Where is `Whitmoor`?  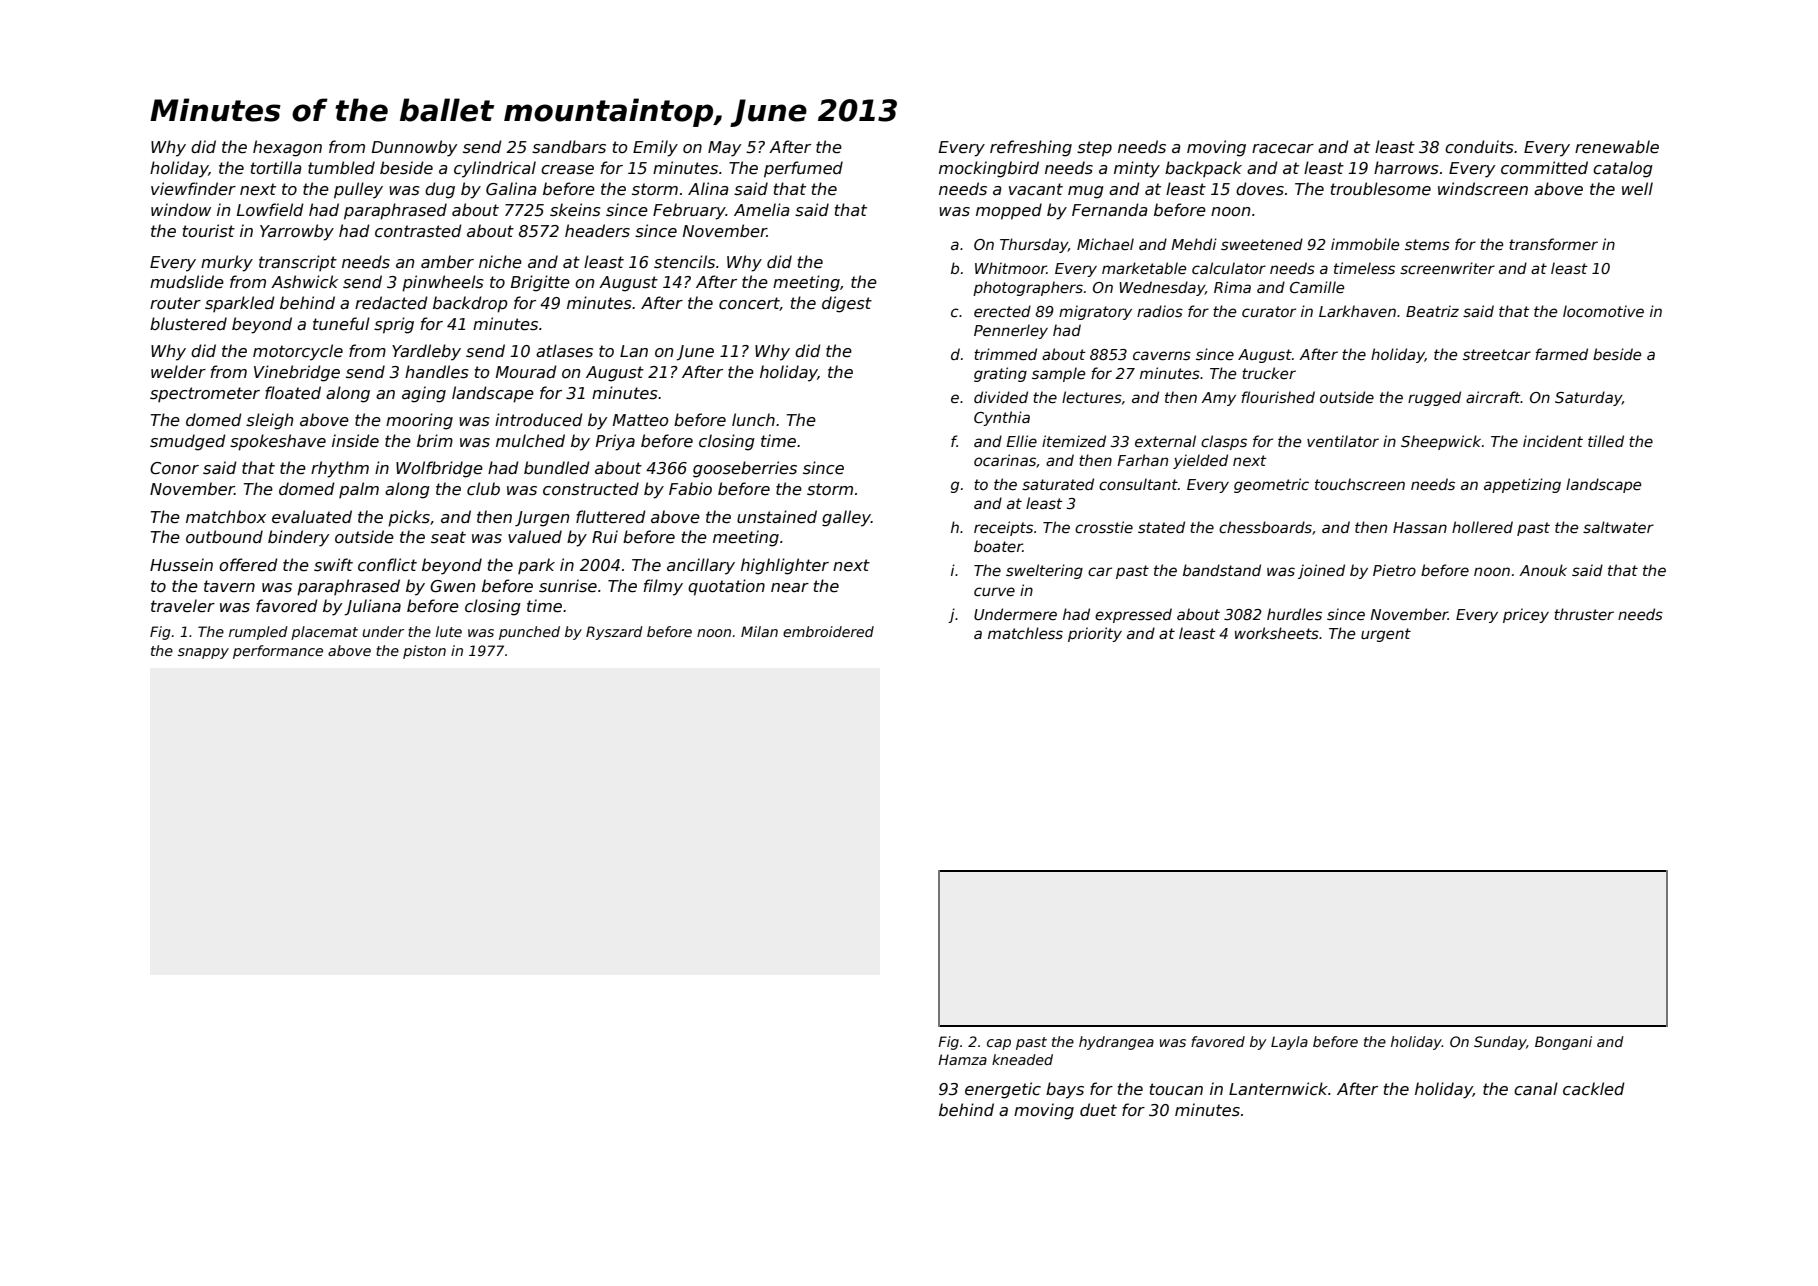 Whitmoor is located at coordinates (1011, 268).
